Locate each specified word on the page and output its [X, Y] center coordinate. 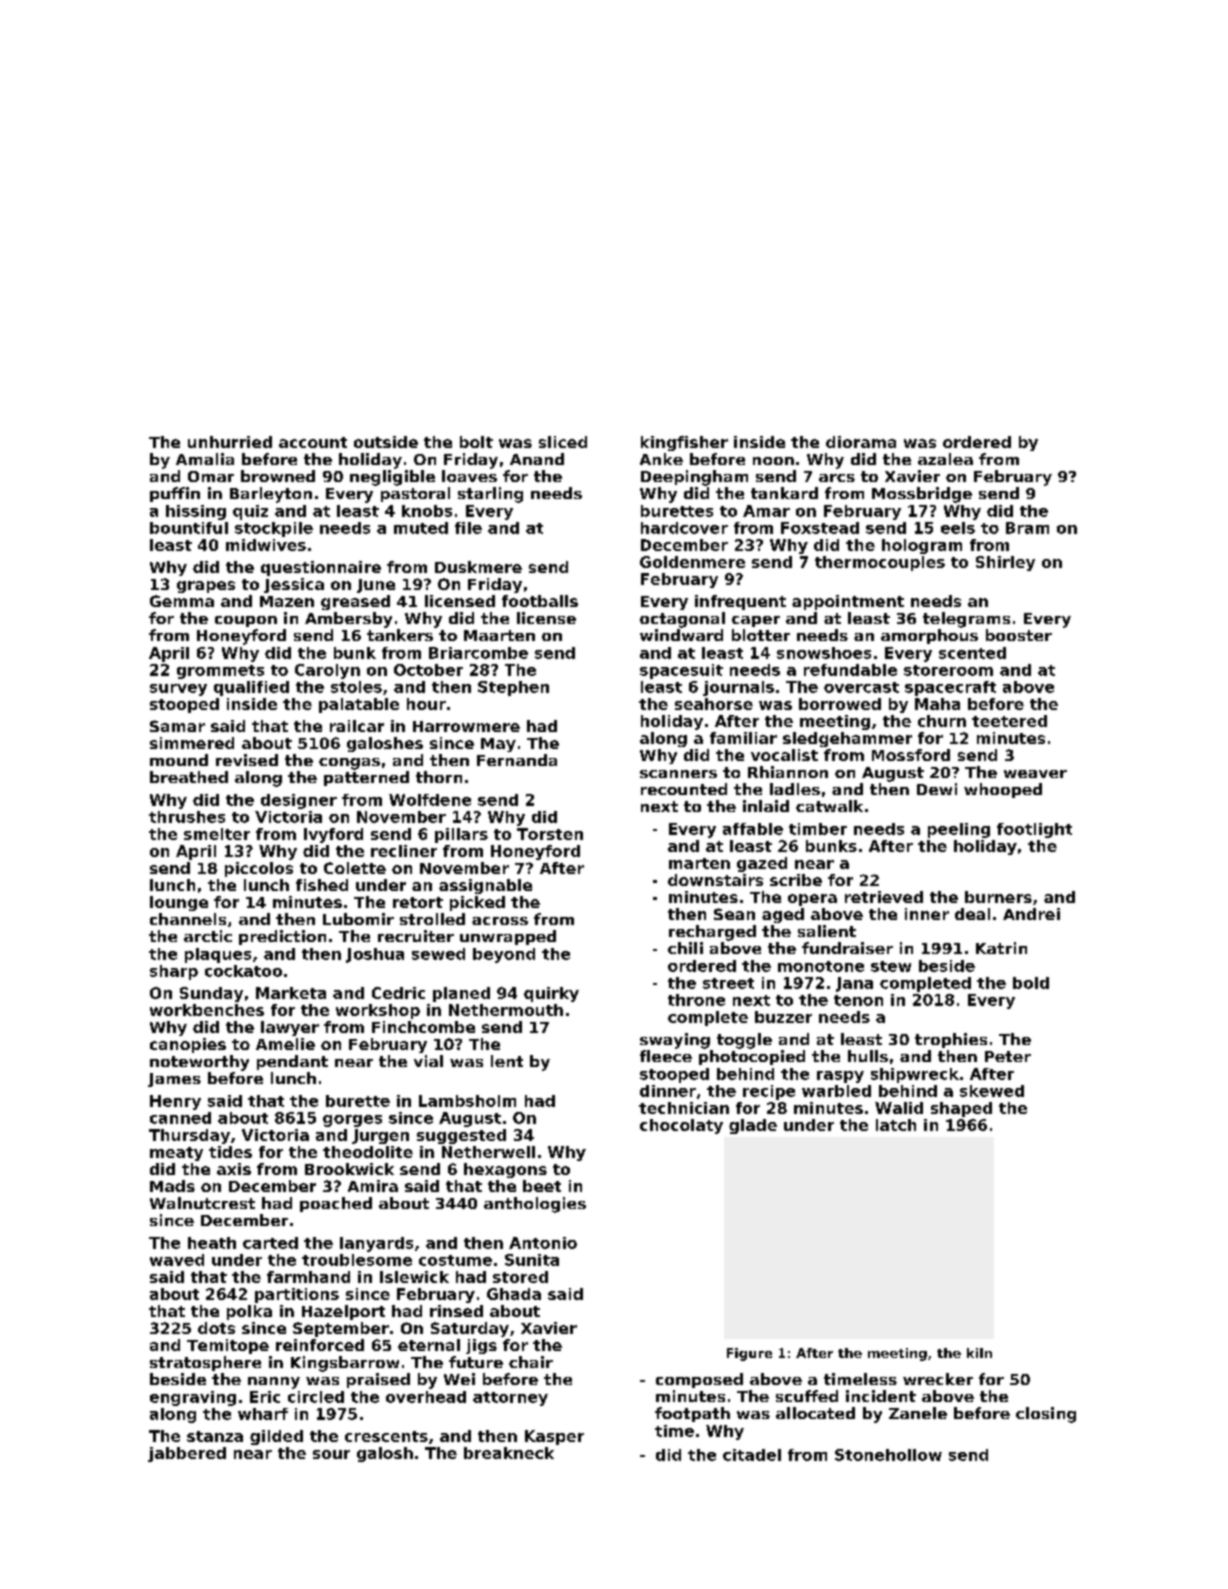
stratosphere [205, 1363]
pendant [292, 1062]
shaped [961, 1109]
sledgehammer [847, 739]
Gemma [182, 601]
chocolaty [681, 1126]
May [498, 745]
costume [455, 1260]
